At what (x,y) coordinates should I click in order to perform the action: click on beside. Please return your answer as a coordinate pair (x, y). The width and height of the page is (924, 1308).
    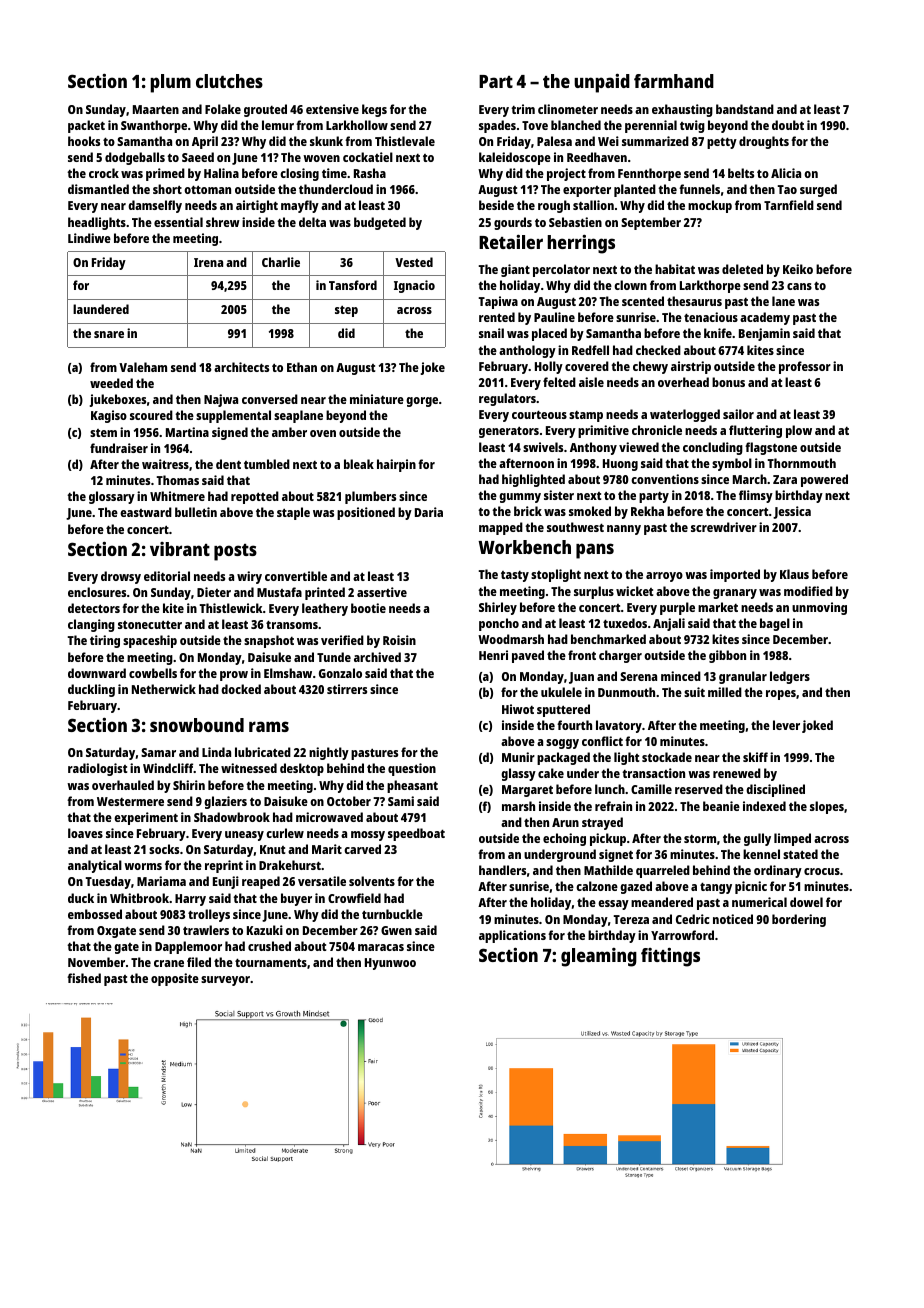
    Looking at the image, I should click on (496, 205).
